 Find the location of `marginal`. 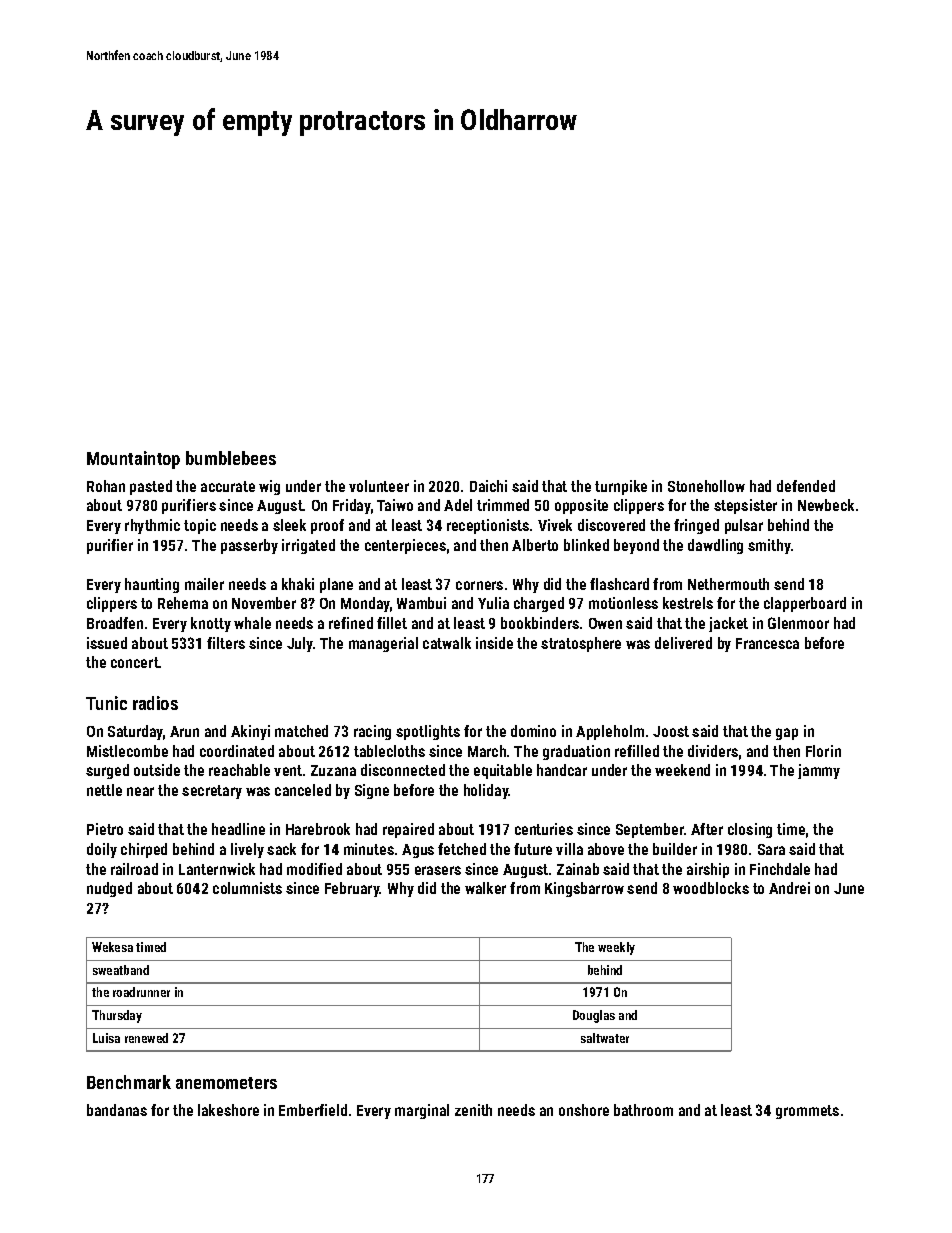

marginal is located at coordinates (422, 1111).
